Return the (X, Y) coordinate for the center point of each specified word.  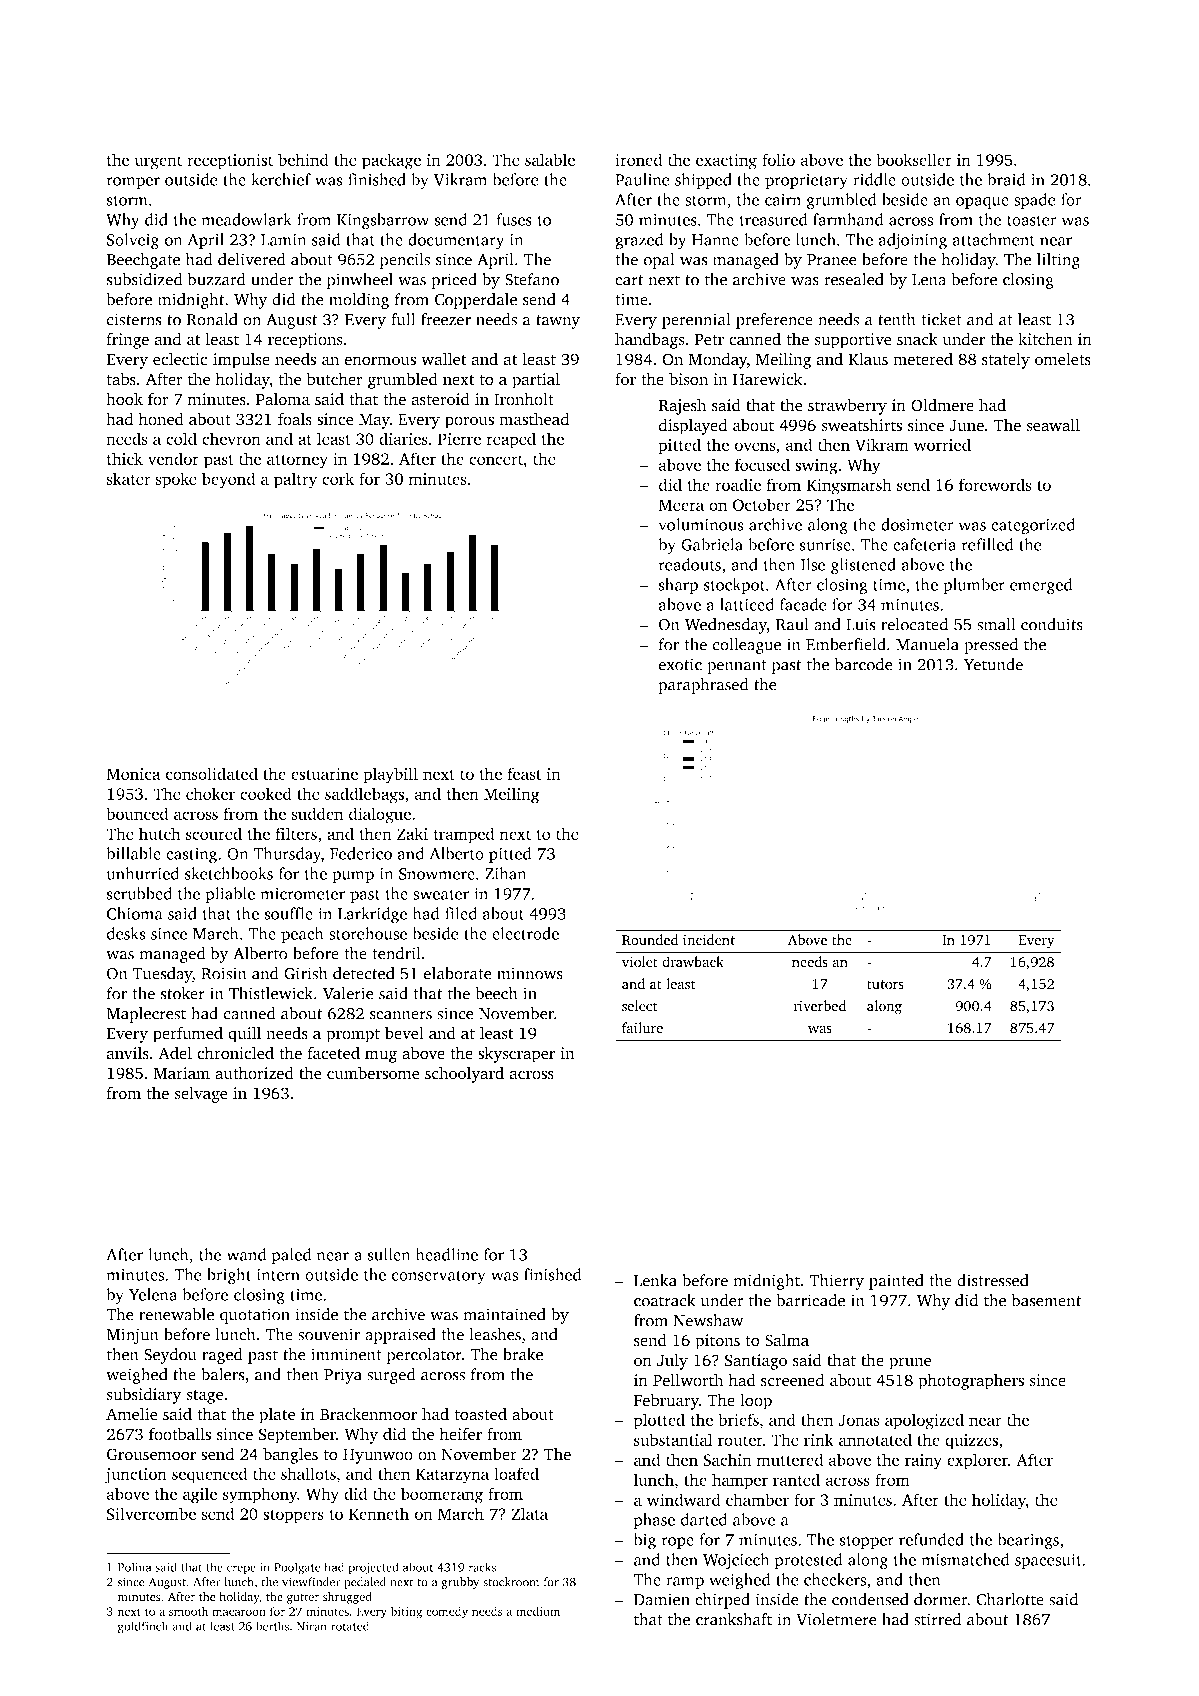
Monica (133, 774)
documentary (456, 241)
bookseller (914, 159)
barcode (864, 664)
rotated (350, 1626)
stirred (937, 1619)
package (391, 161)
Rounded (650, 940)
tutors (885, 985)
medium (538, 1611)
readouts (690, 564)
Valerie (348, 993)
